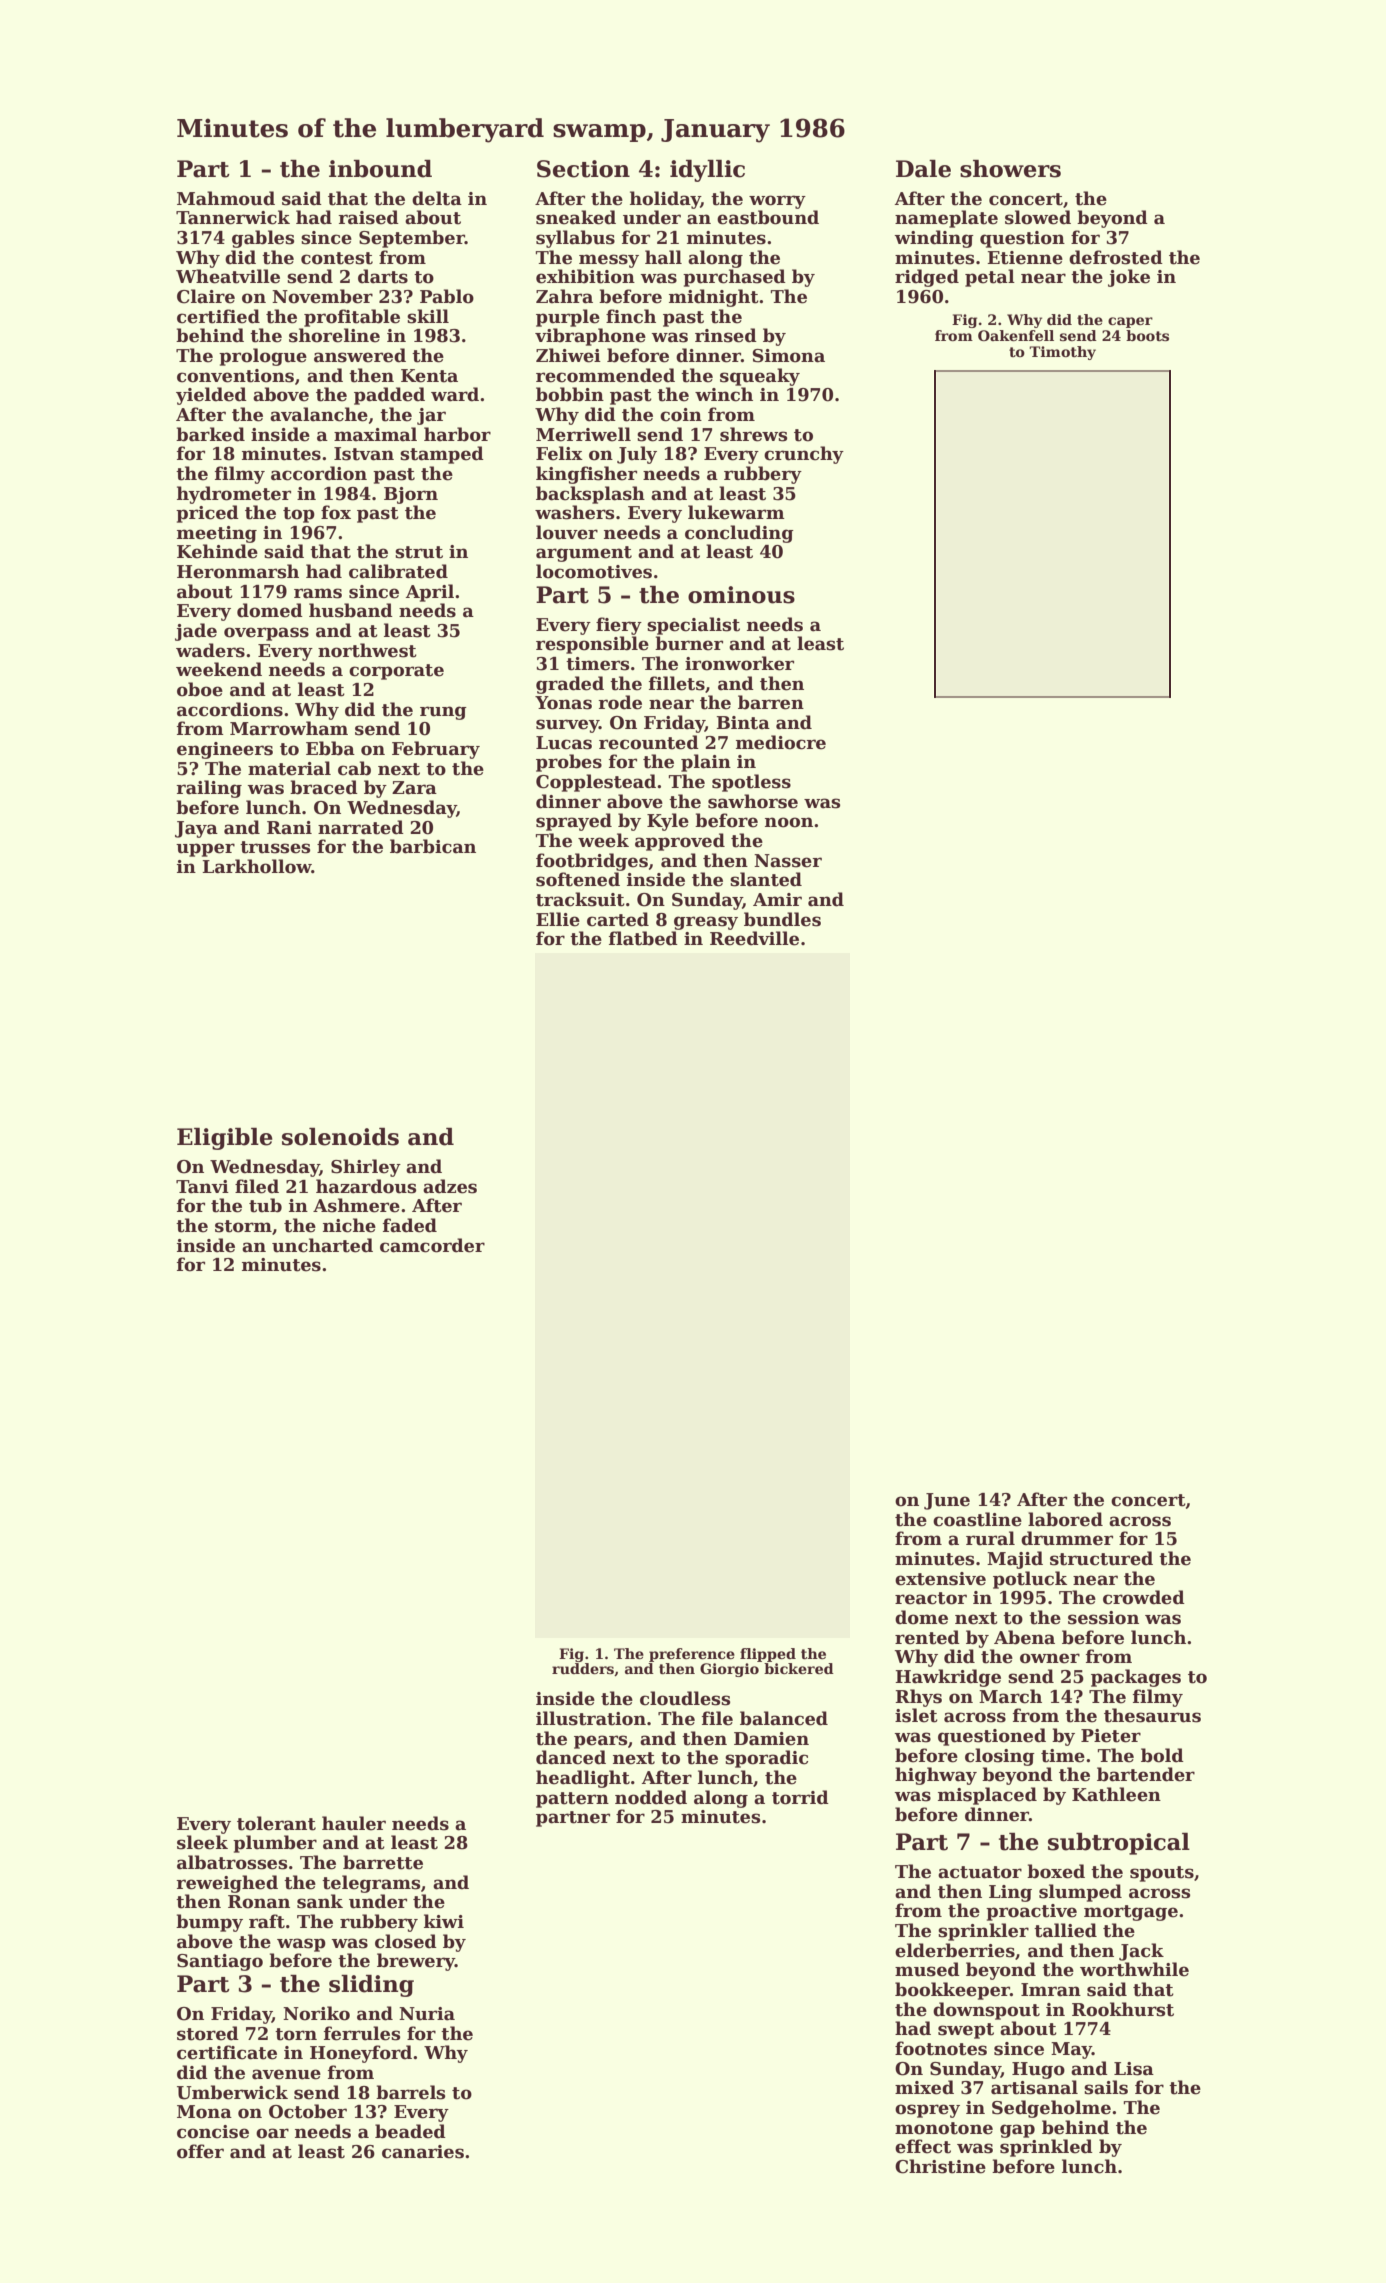 This screenshot has width=1386, height=2283. What do you see at coordinates (416, 1962) in the screenshot?
I see `brewery` at bounding box center [416, 1962].
